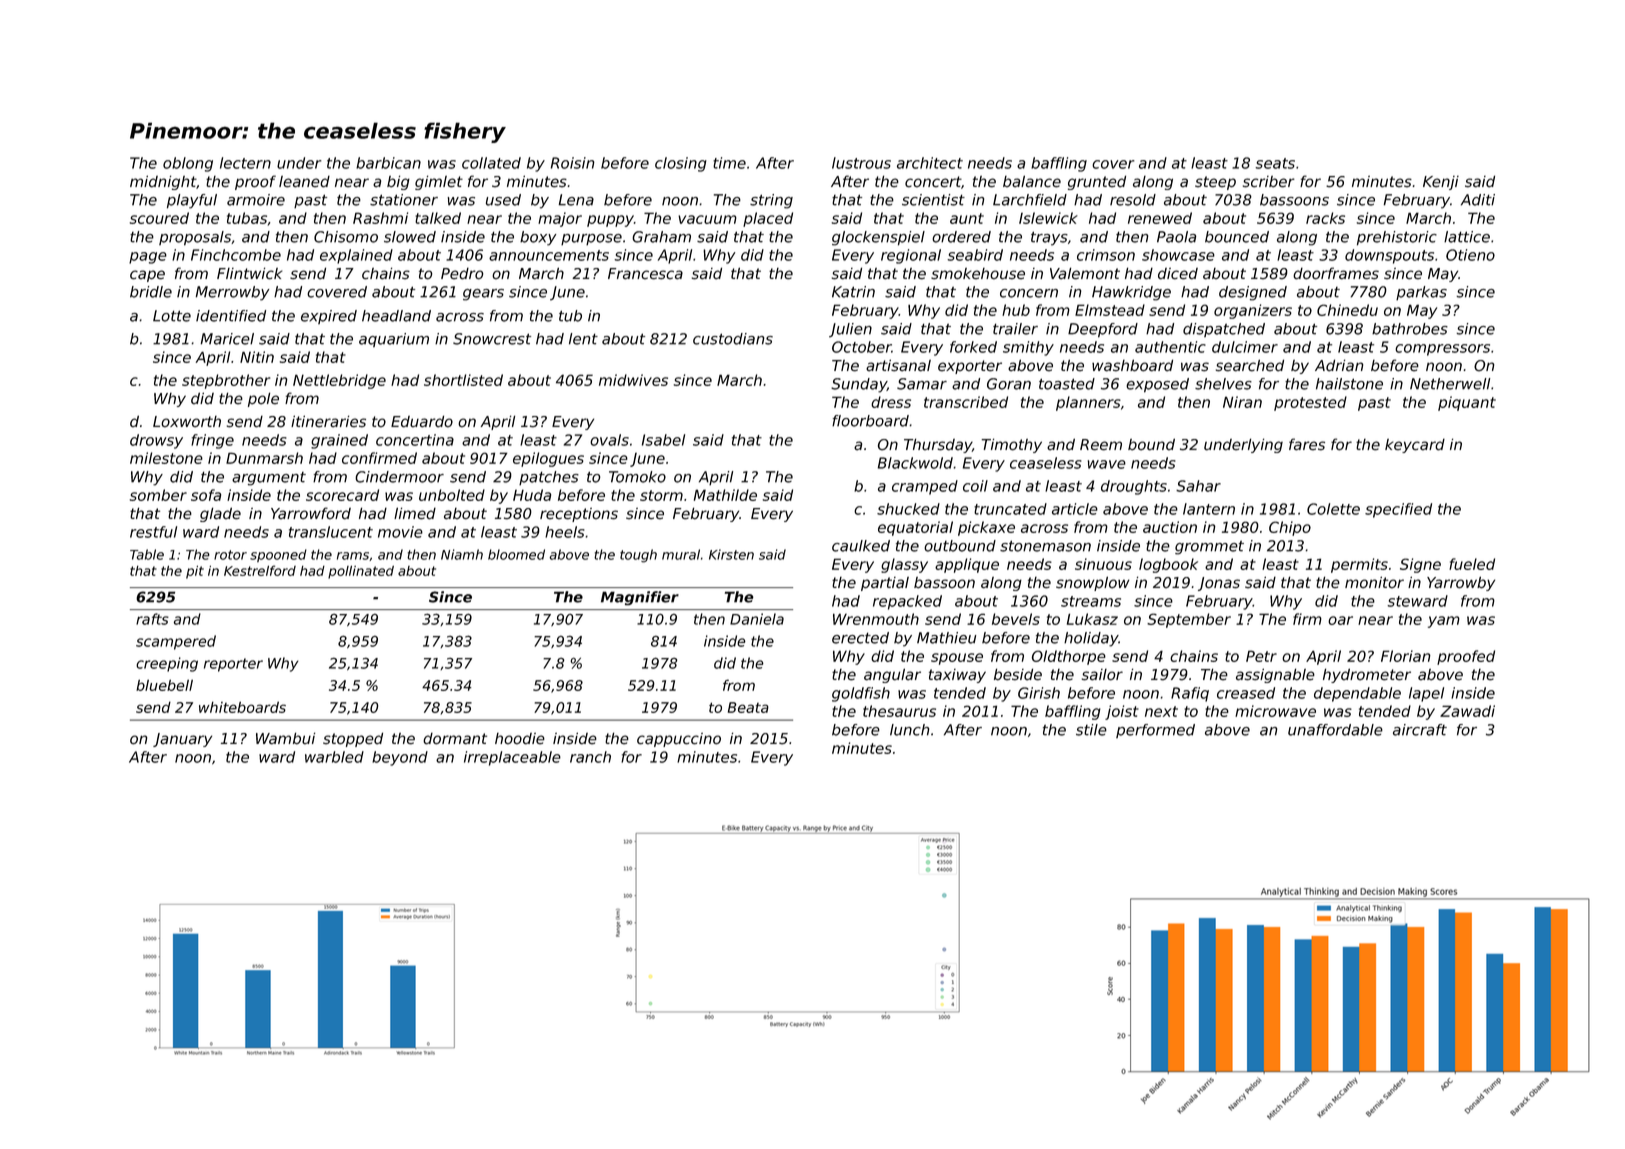  Describe the element at coordinates (400, 758) in the screenshot. I see `beyond` at that location.
